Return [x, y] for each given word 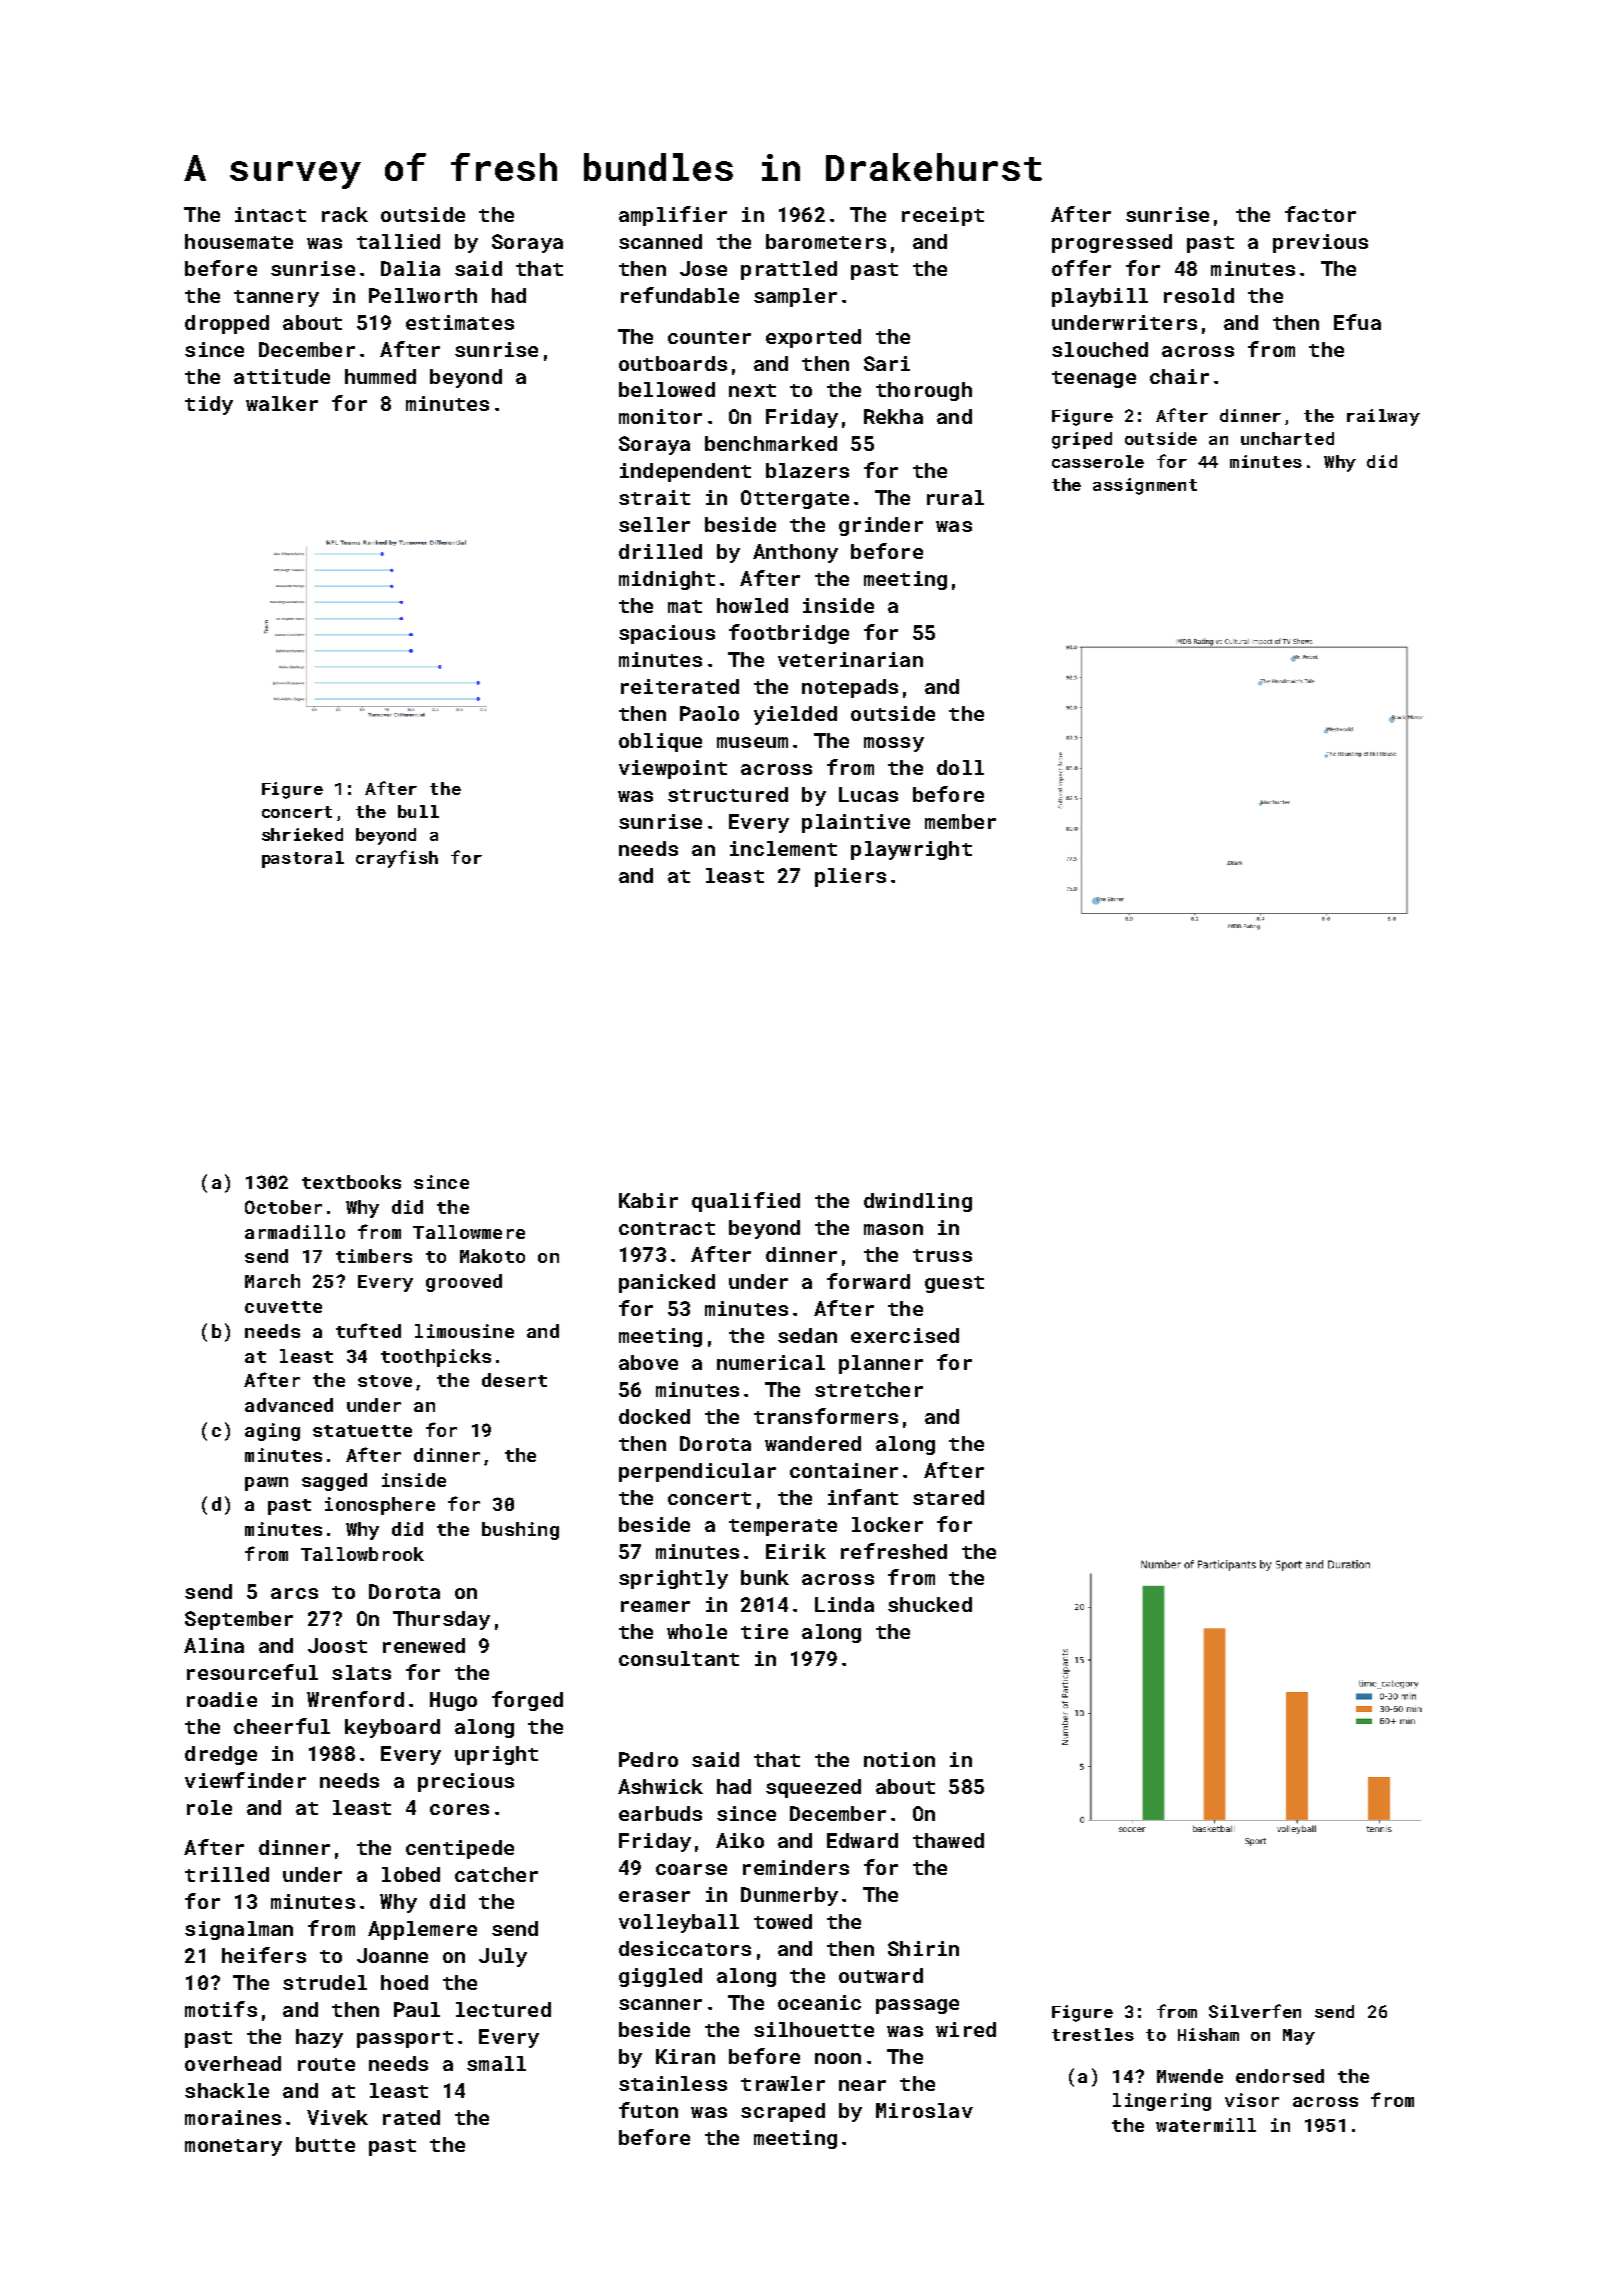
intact [270, 214]
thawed [948, 1840]
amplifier [673, 216]
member [960, 821]
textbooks [351, 1182]
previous [1320, 243]
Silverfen [1255, 2011]
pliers [850, 877]
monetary [233, 2147]
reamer [655, 1606]
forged [527, 1701]
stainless [673, 2083]
